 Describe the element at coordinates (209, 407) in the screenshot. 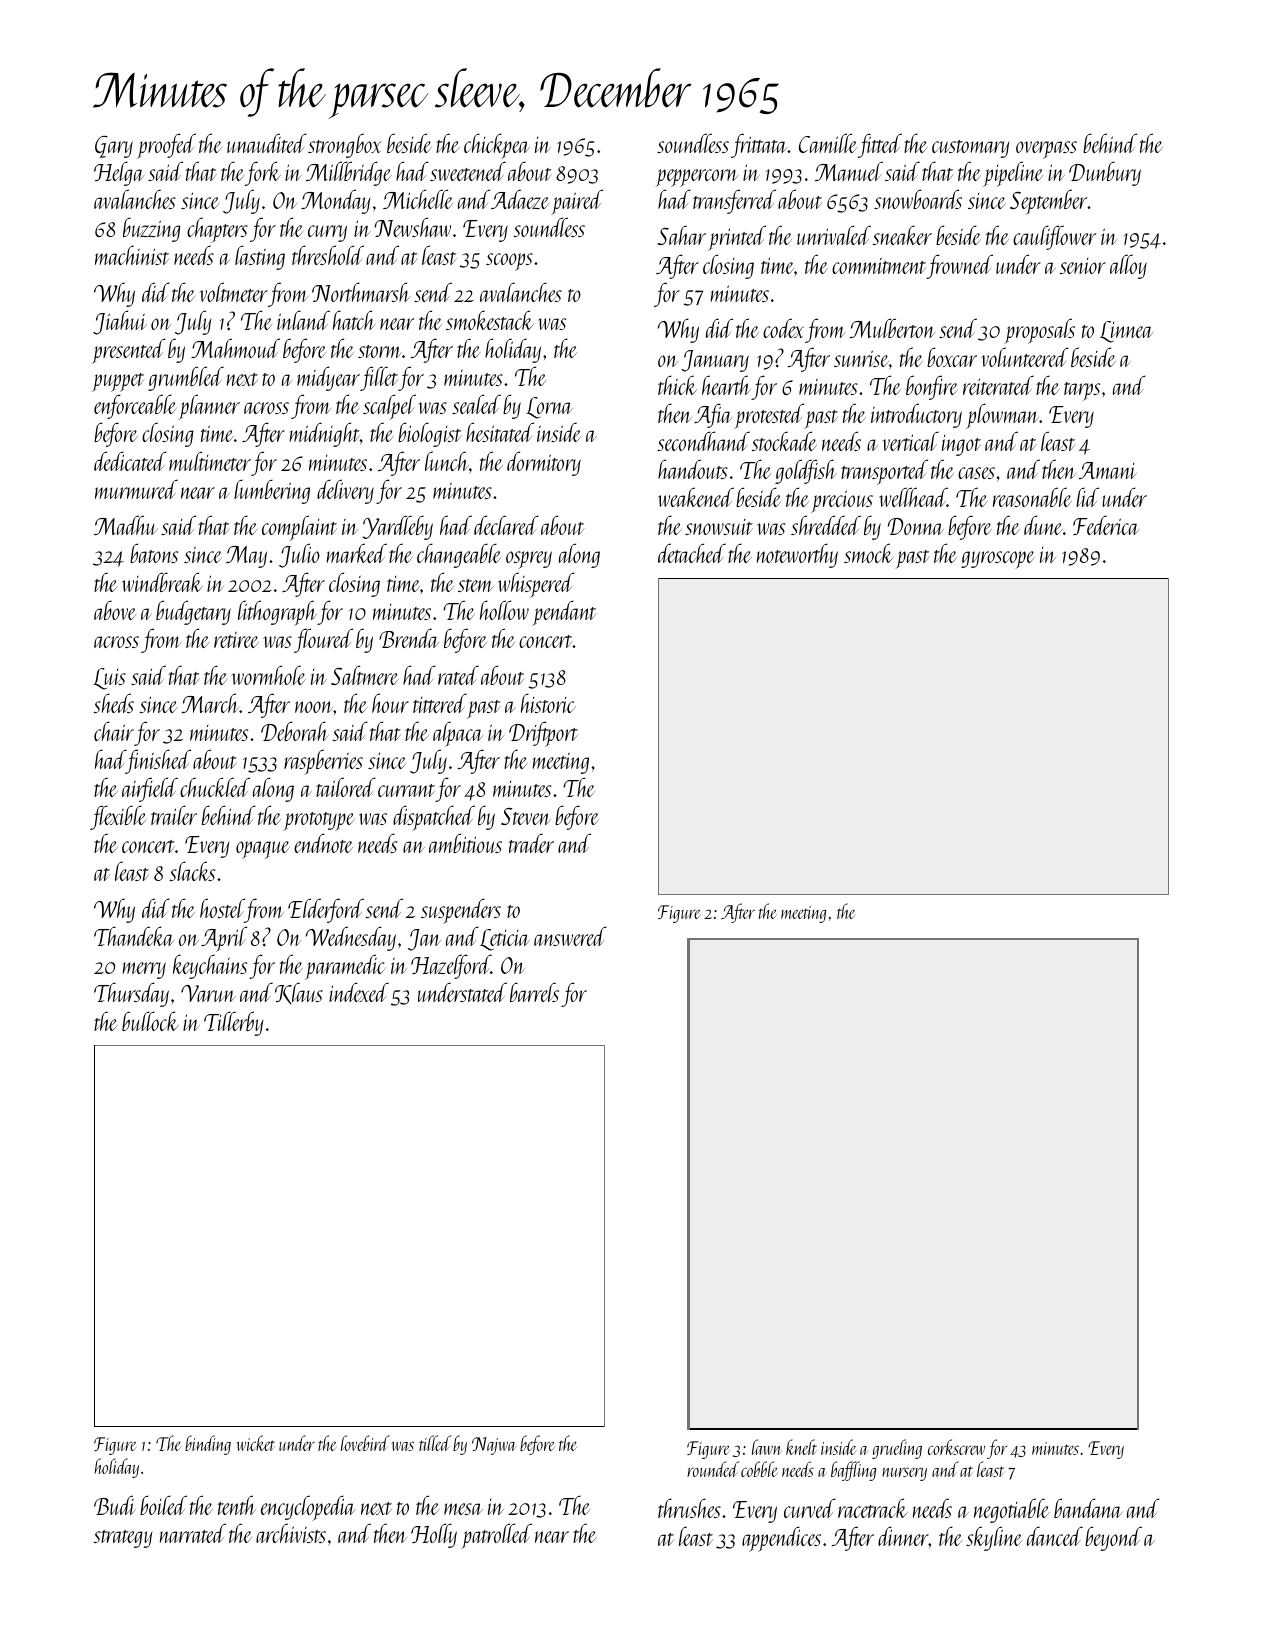

I see `planner` at that location.
